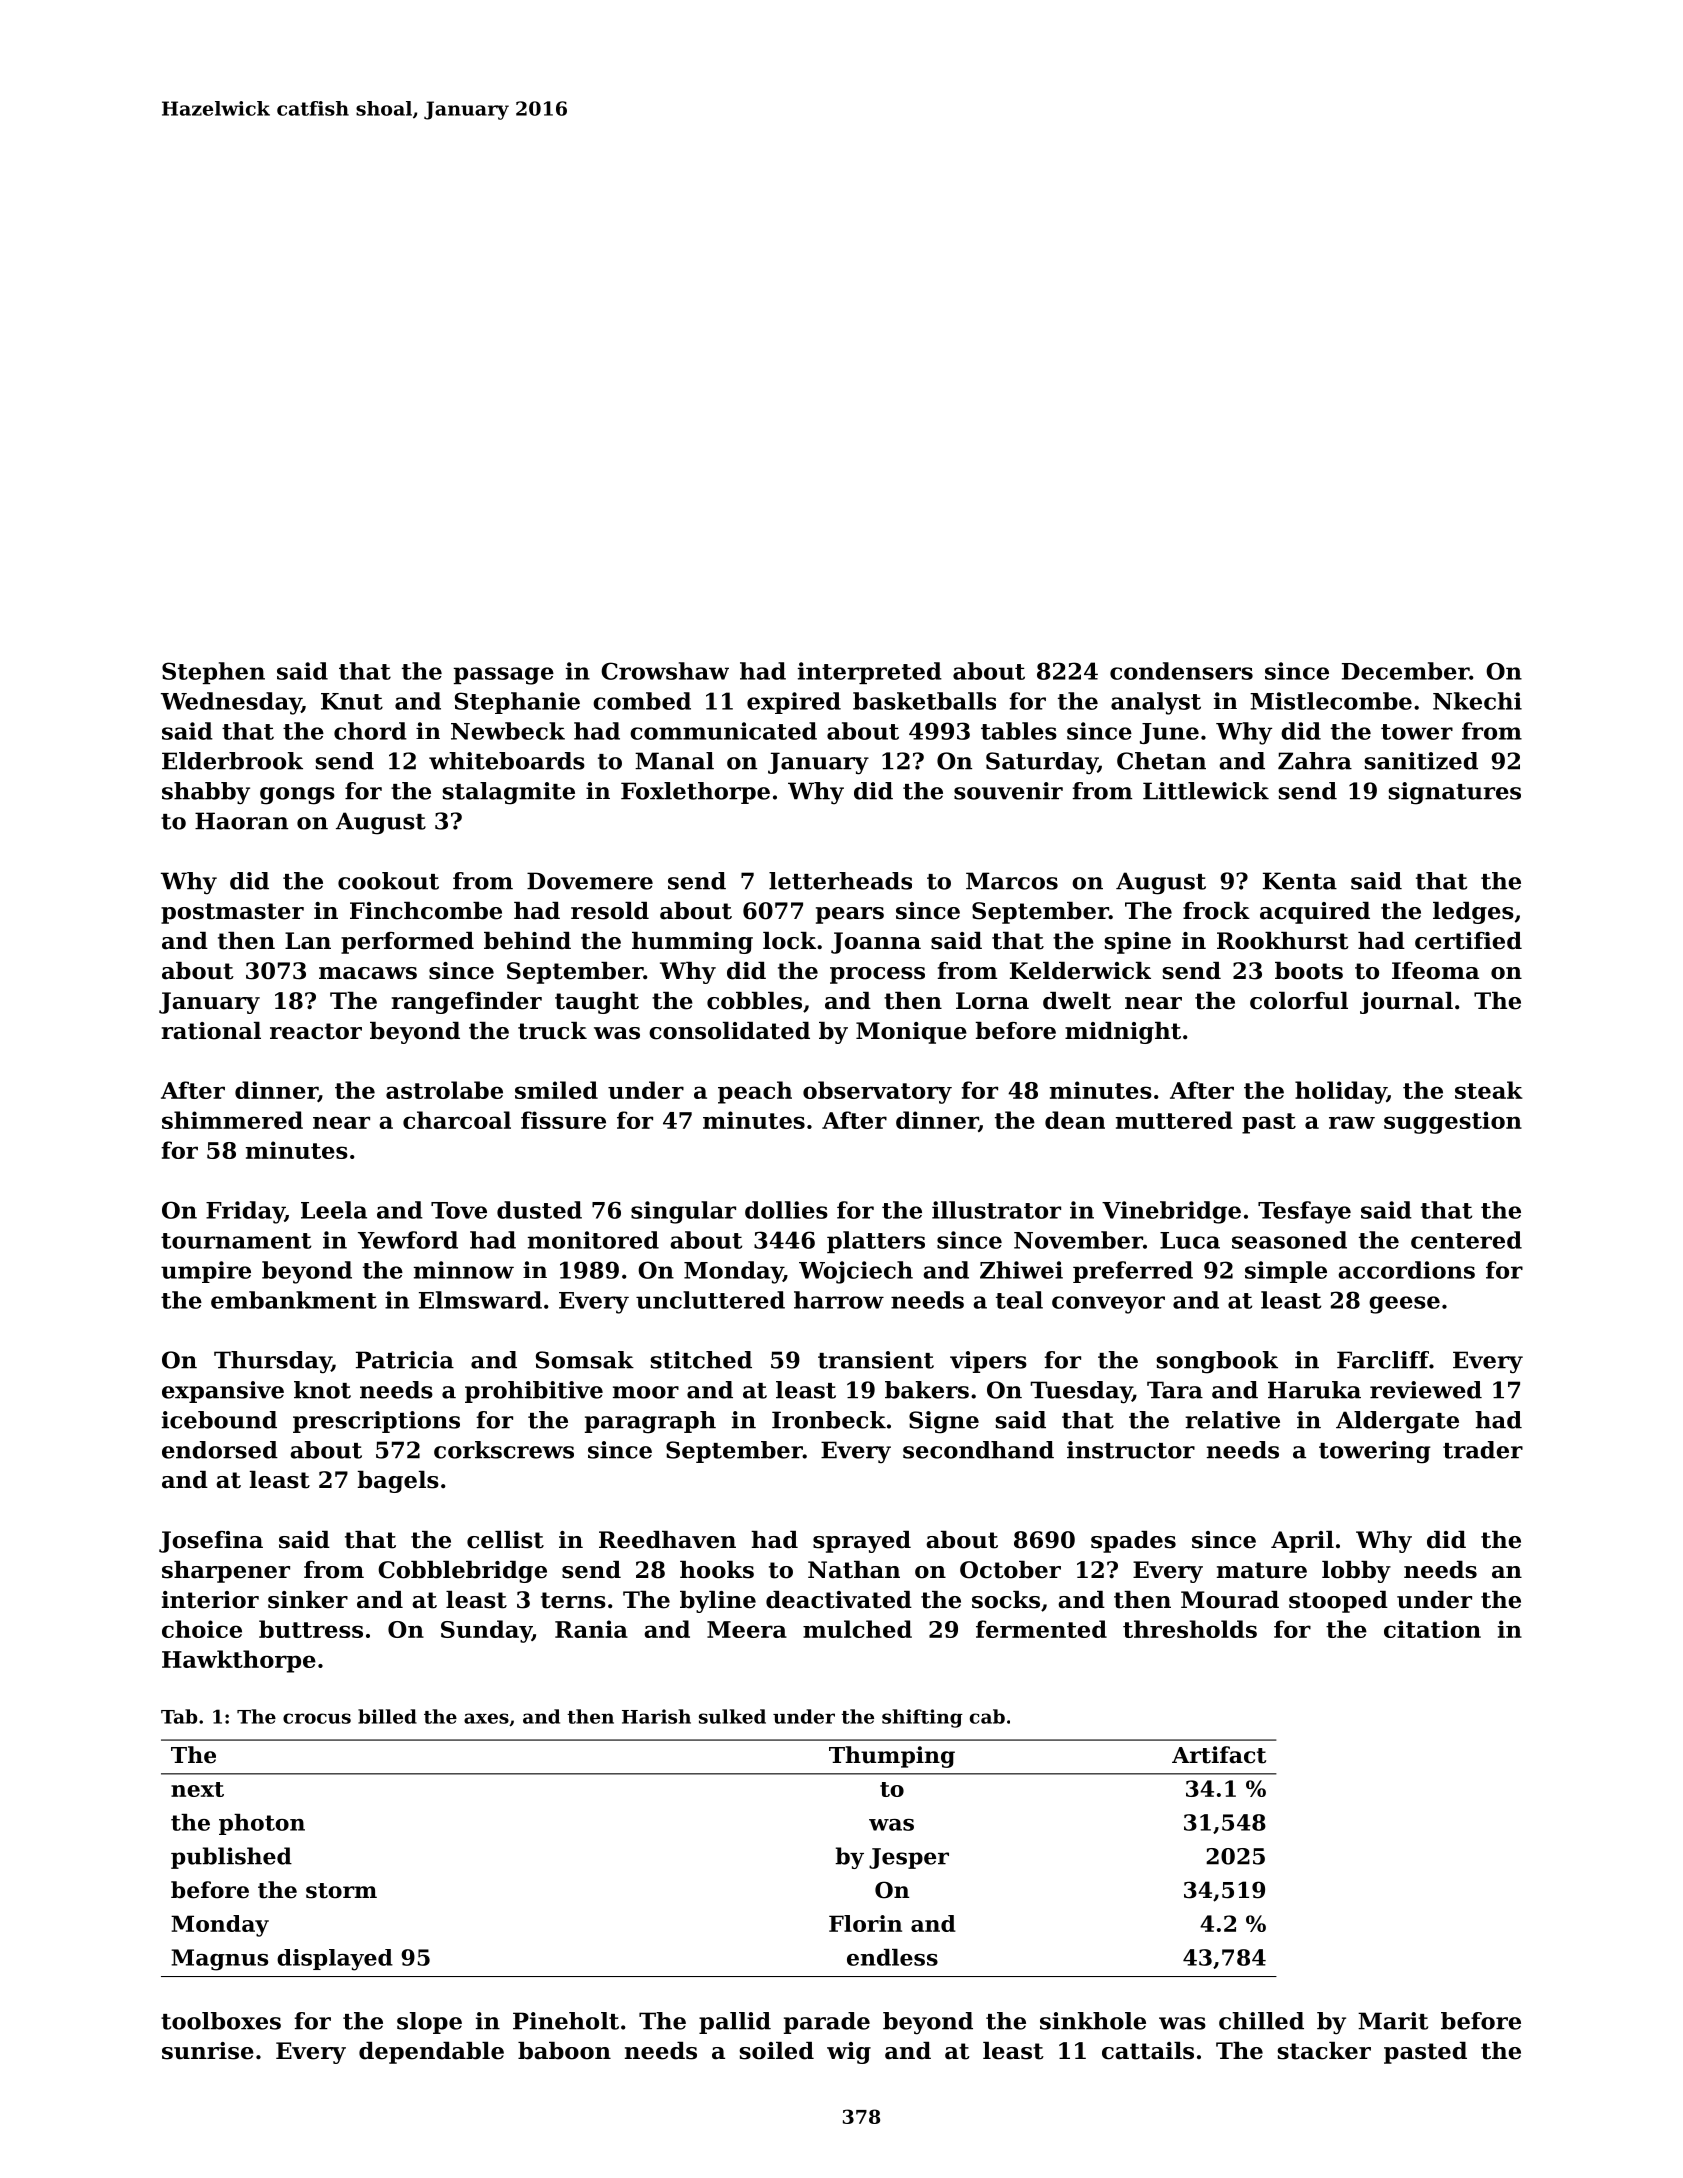 This screenshot has width=1683, height=2178. What do you see at coordinates (786, 1210) in the screenshot?
I see `dollies` at bounding box center [786, 1210].
